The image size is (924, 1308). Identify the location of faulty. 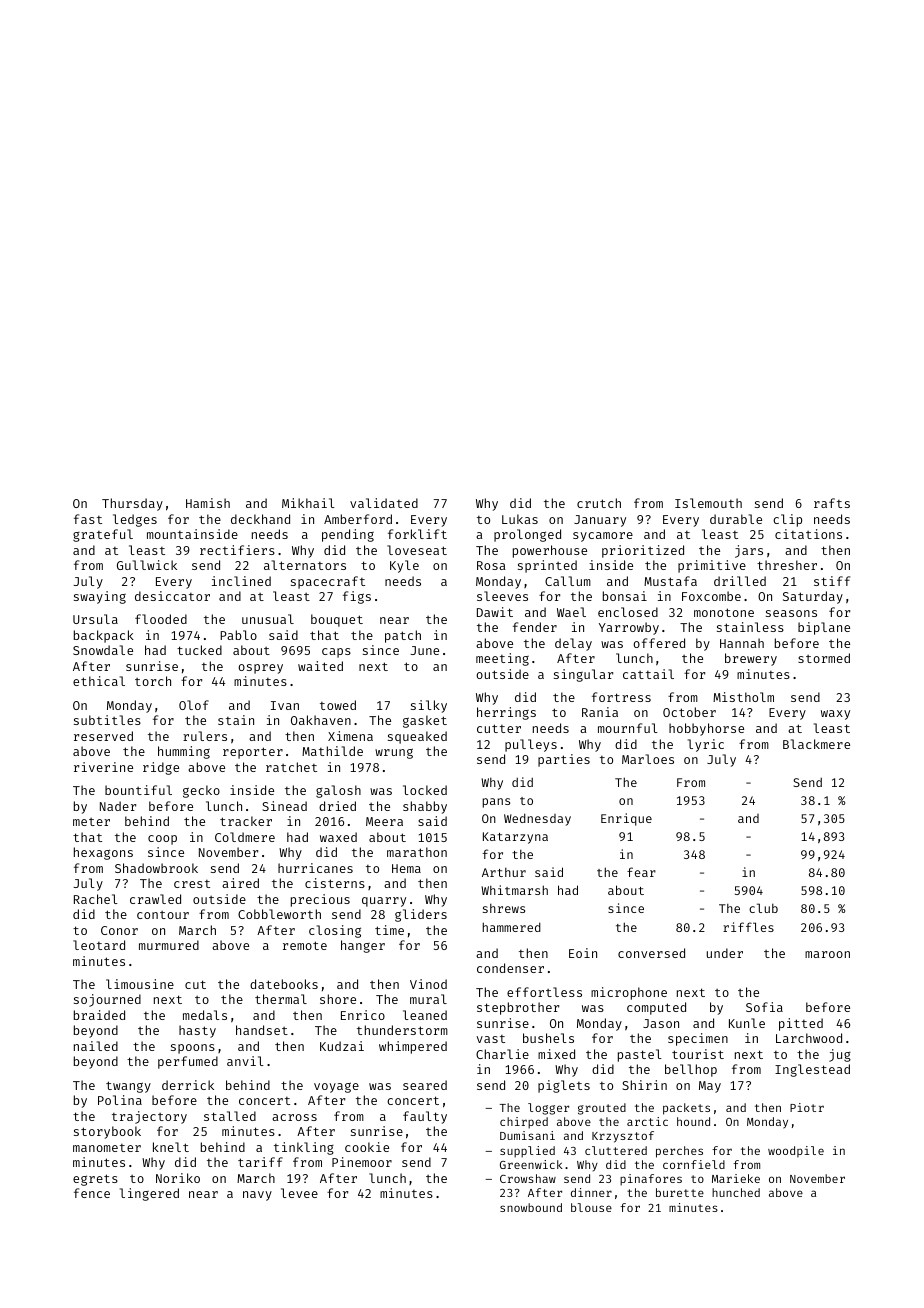
(425, 1117).
